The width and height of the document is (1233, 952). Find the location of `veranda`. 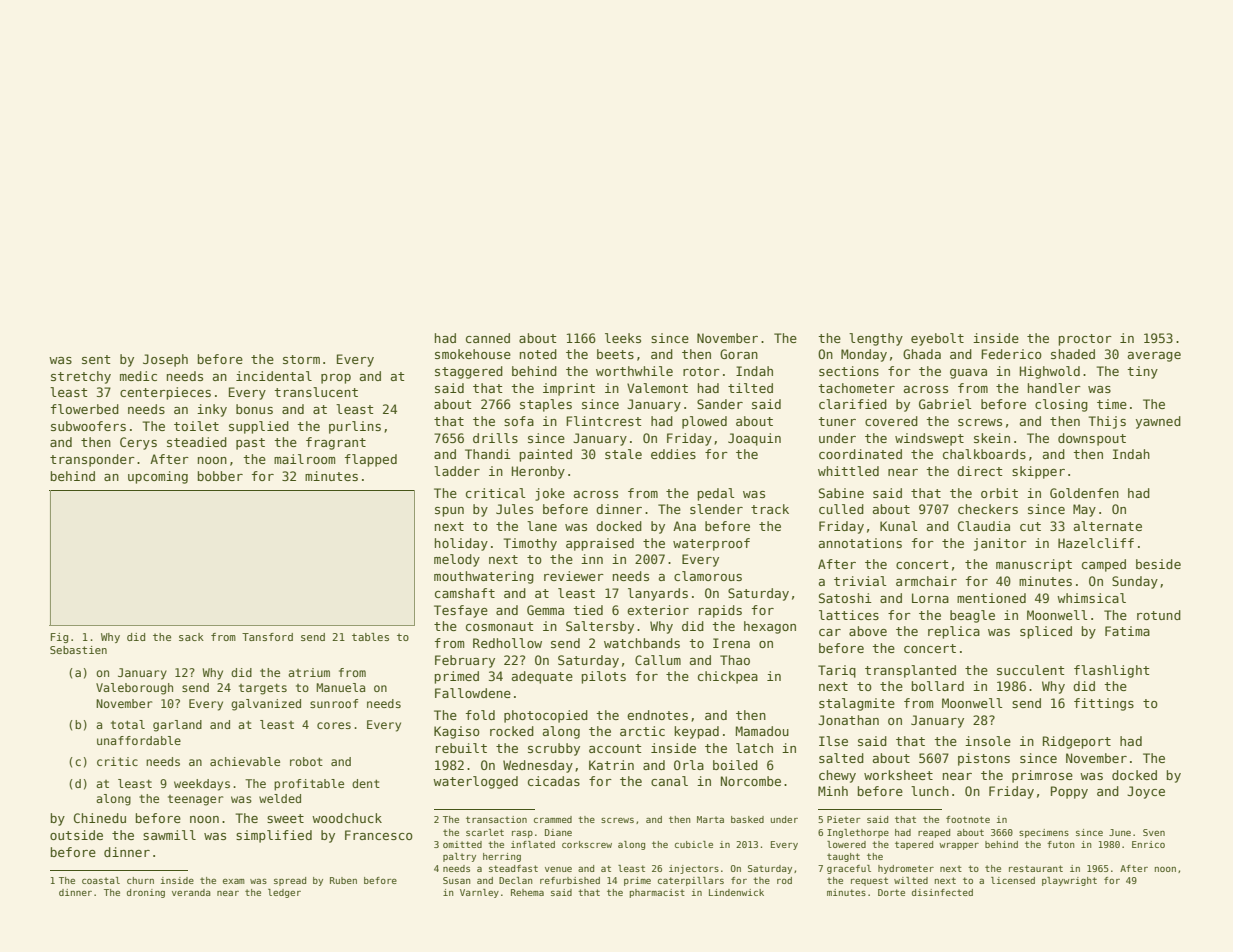

veranda is located at coordinates (191, 892).
